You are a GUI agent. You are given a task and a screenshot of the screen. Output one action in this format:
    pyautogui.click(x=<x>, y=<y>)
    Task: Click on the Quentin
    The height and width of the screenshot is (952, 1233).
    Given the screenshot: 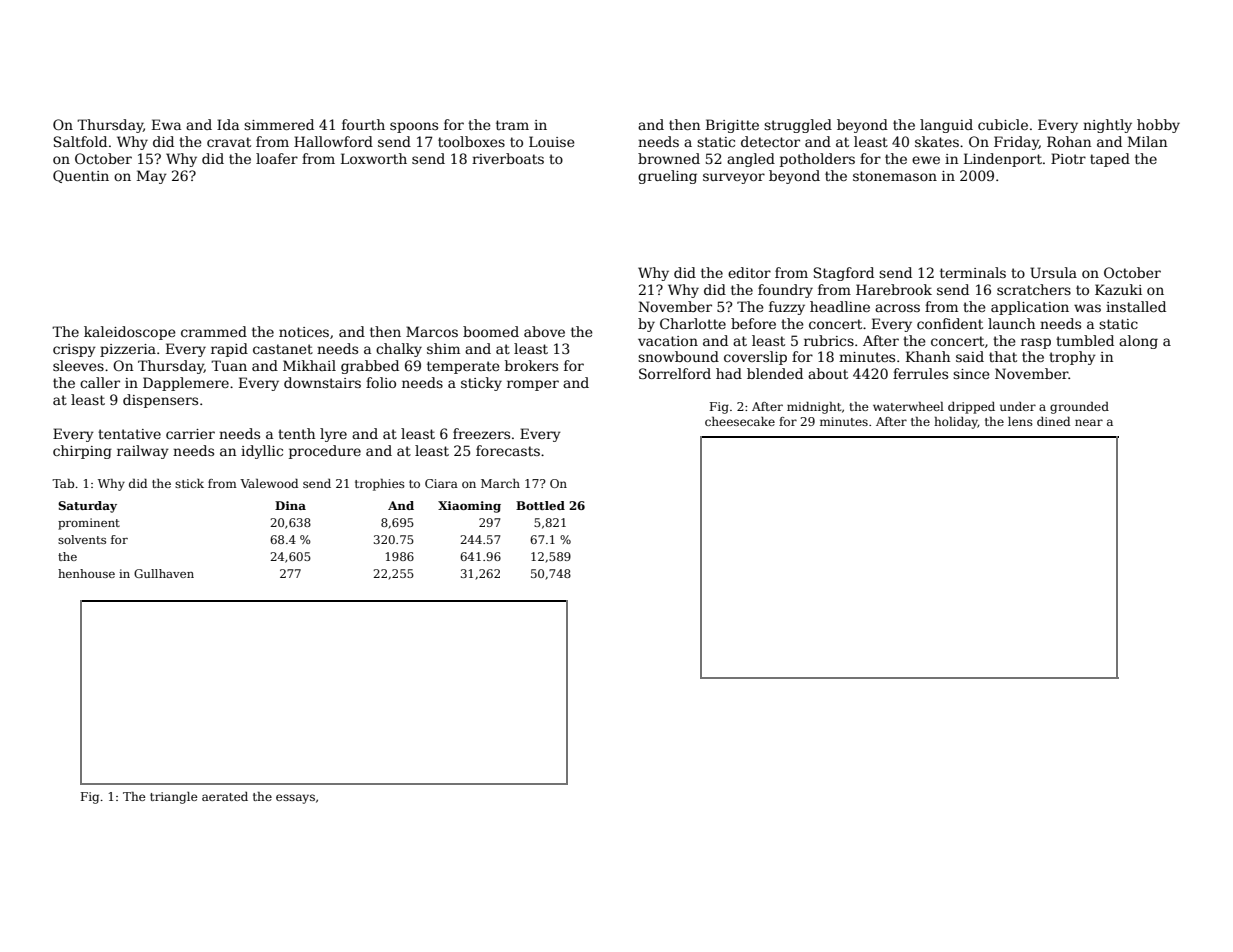 What is the action you would take?
    pyautogui.click(x=81, y=176)
